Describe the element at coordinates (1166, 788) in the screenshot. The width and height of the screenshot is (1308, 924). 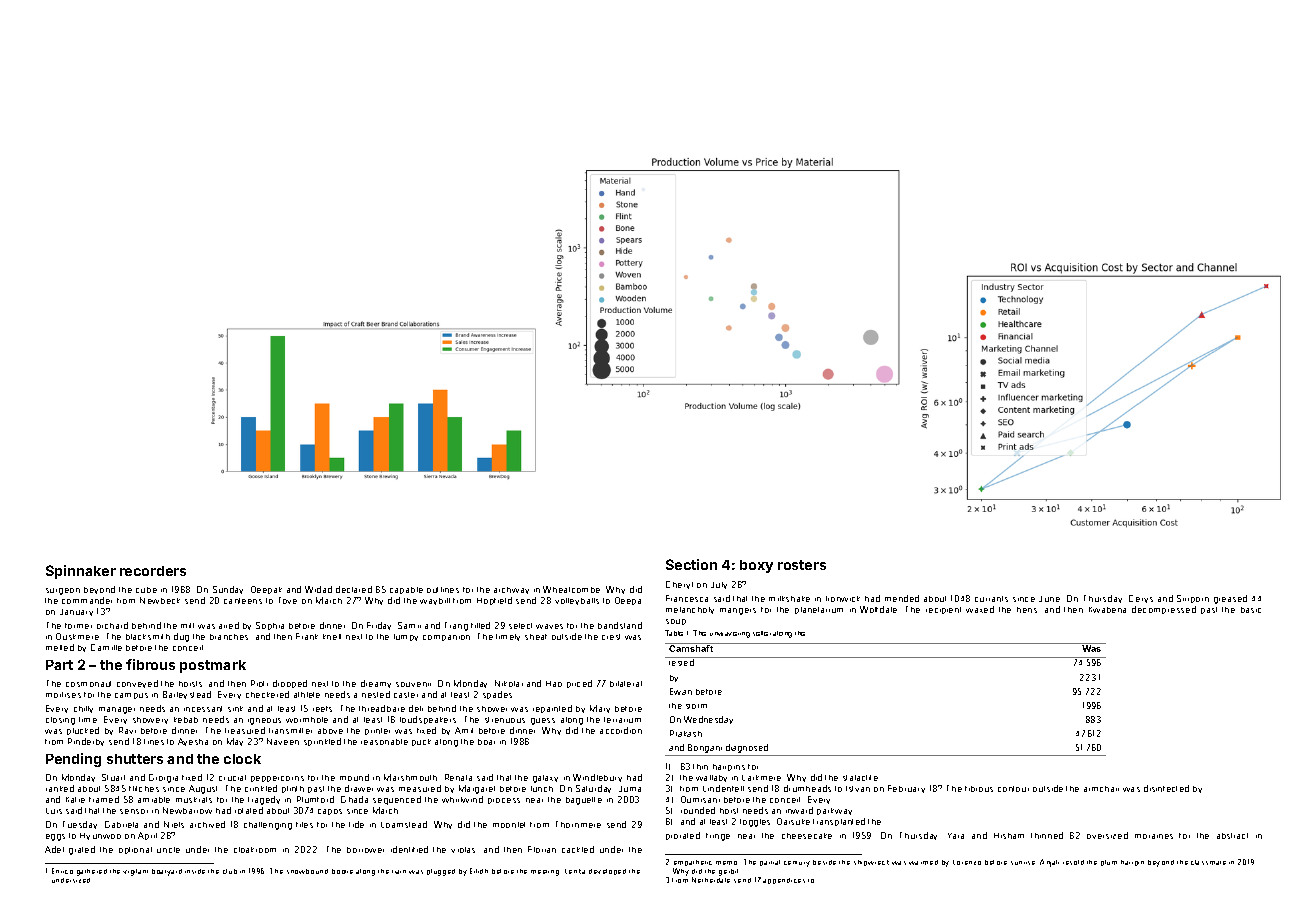
I see `disinfected` at that location.
